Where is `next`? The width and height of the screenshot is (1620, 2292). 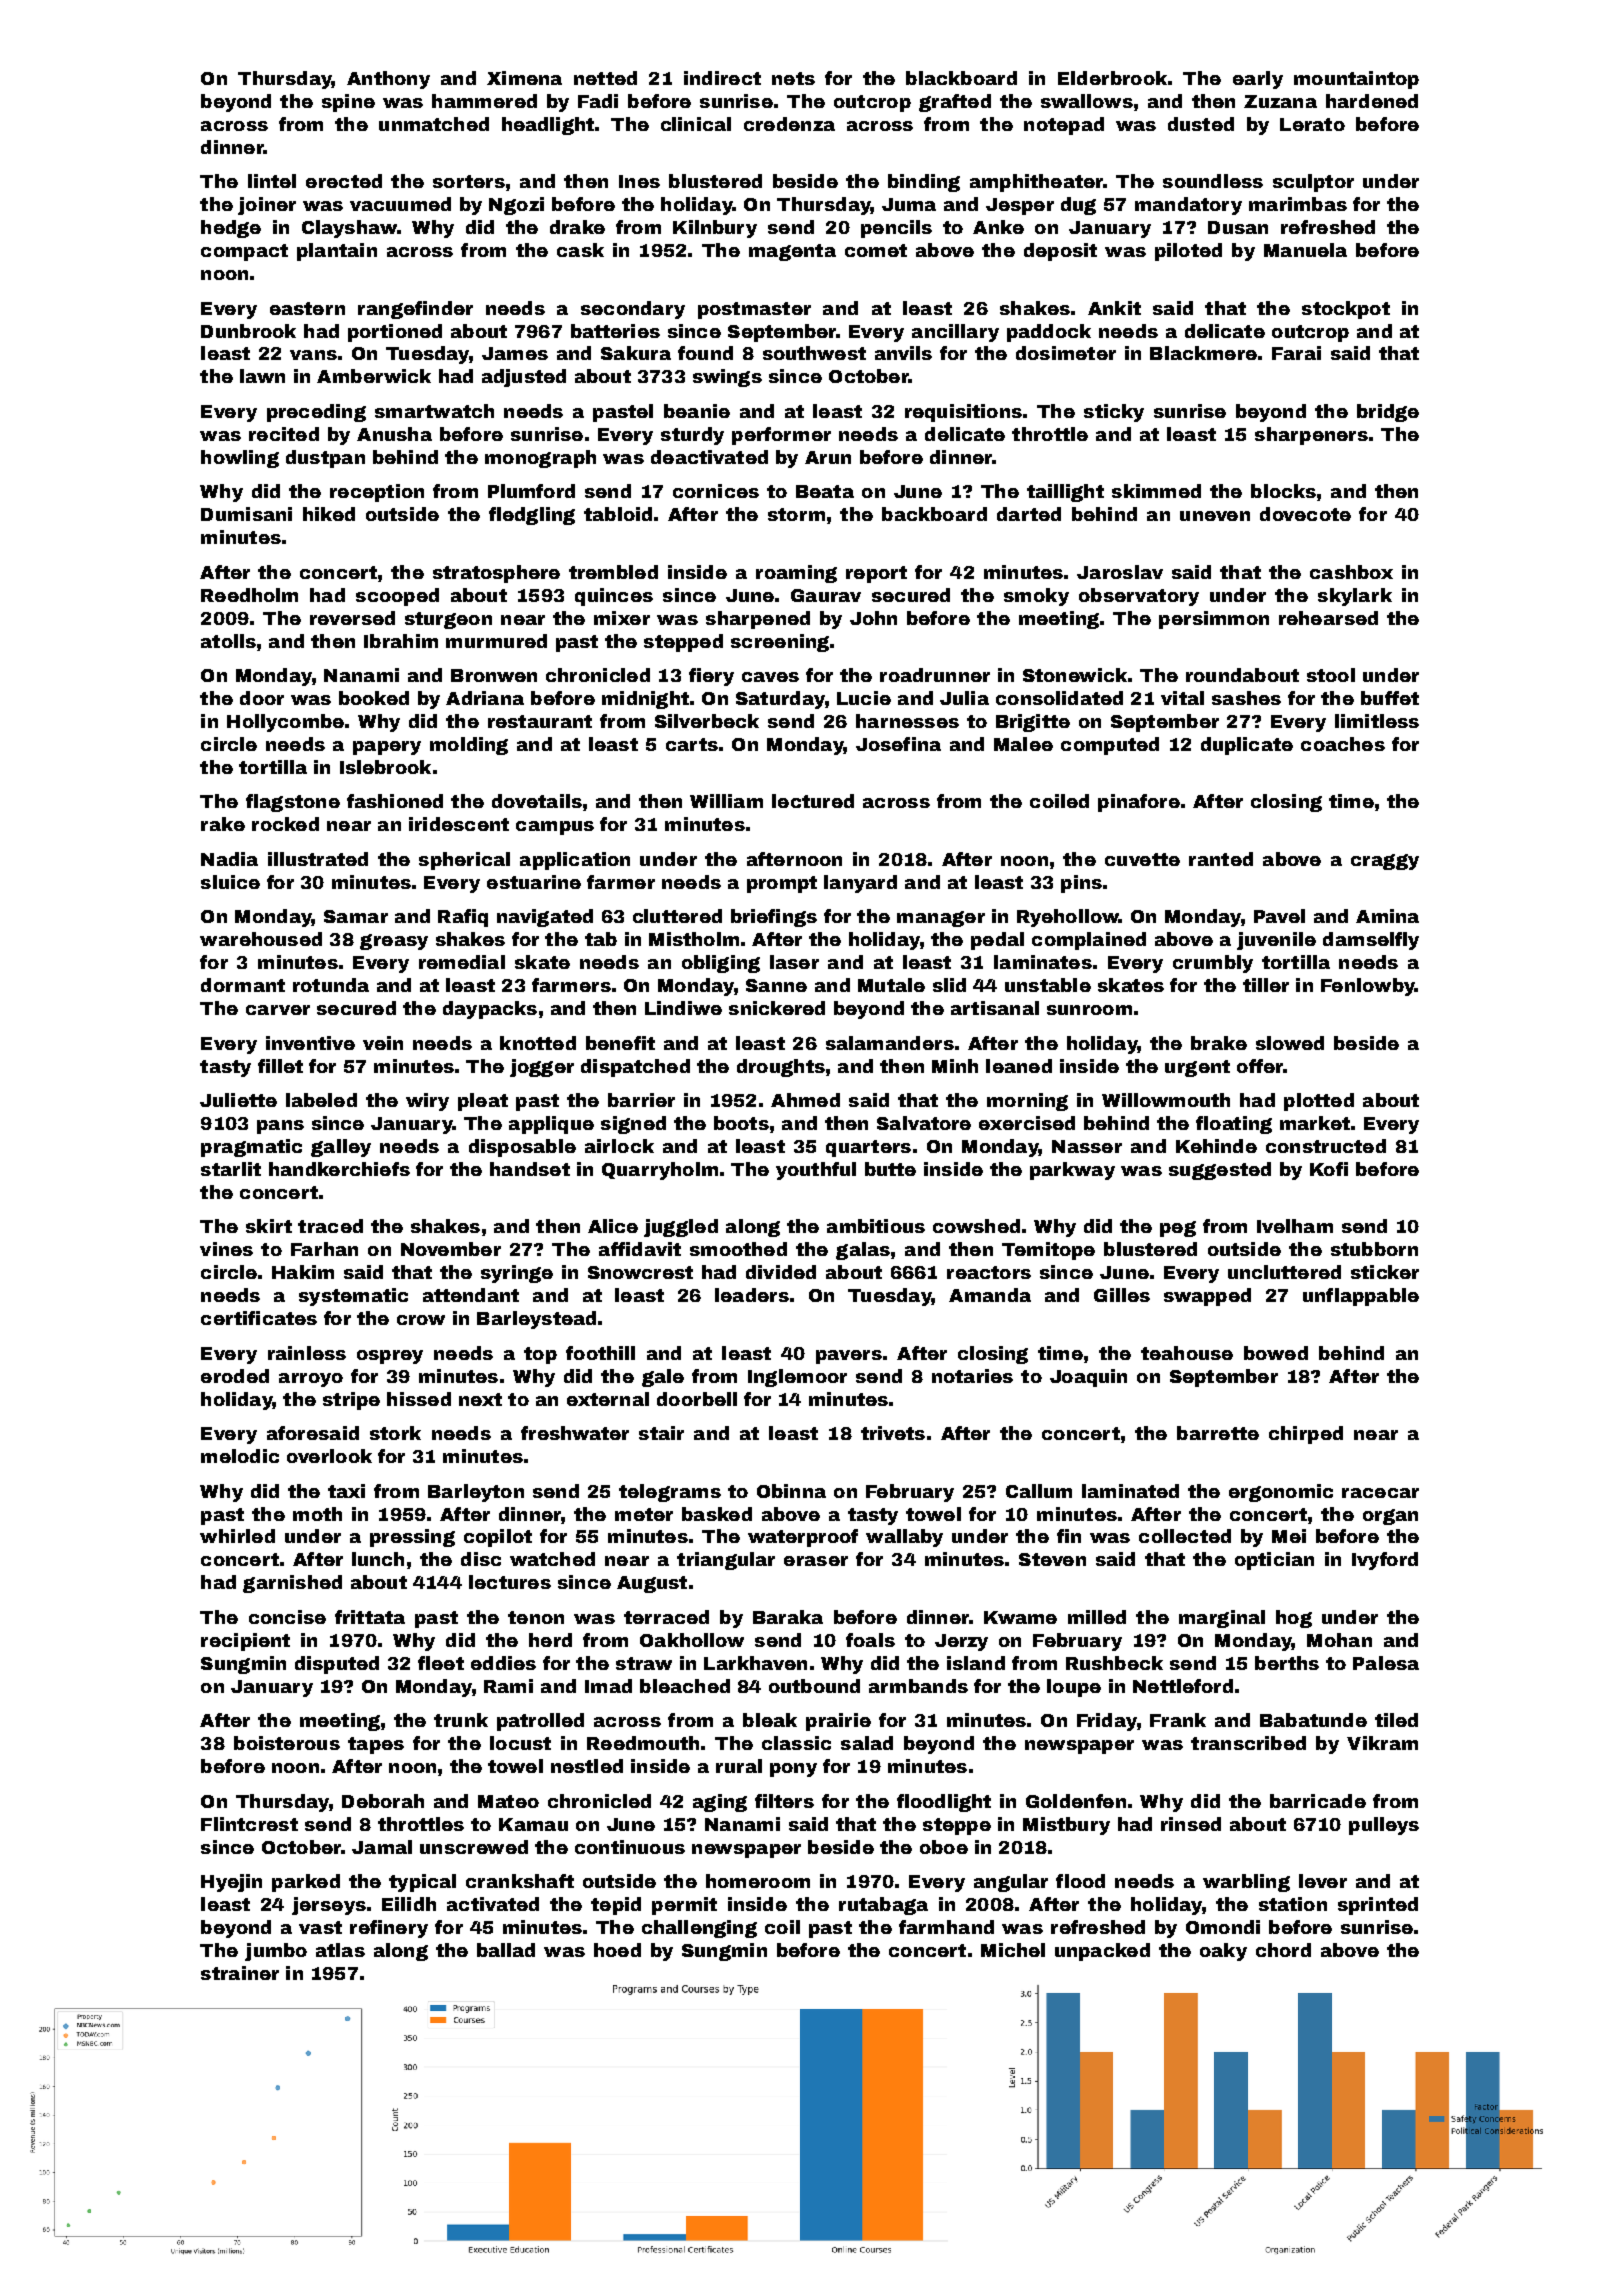
next is located at coordinates (480, 1399).
